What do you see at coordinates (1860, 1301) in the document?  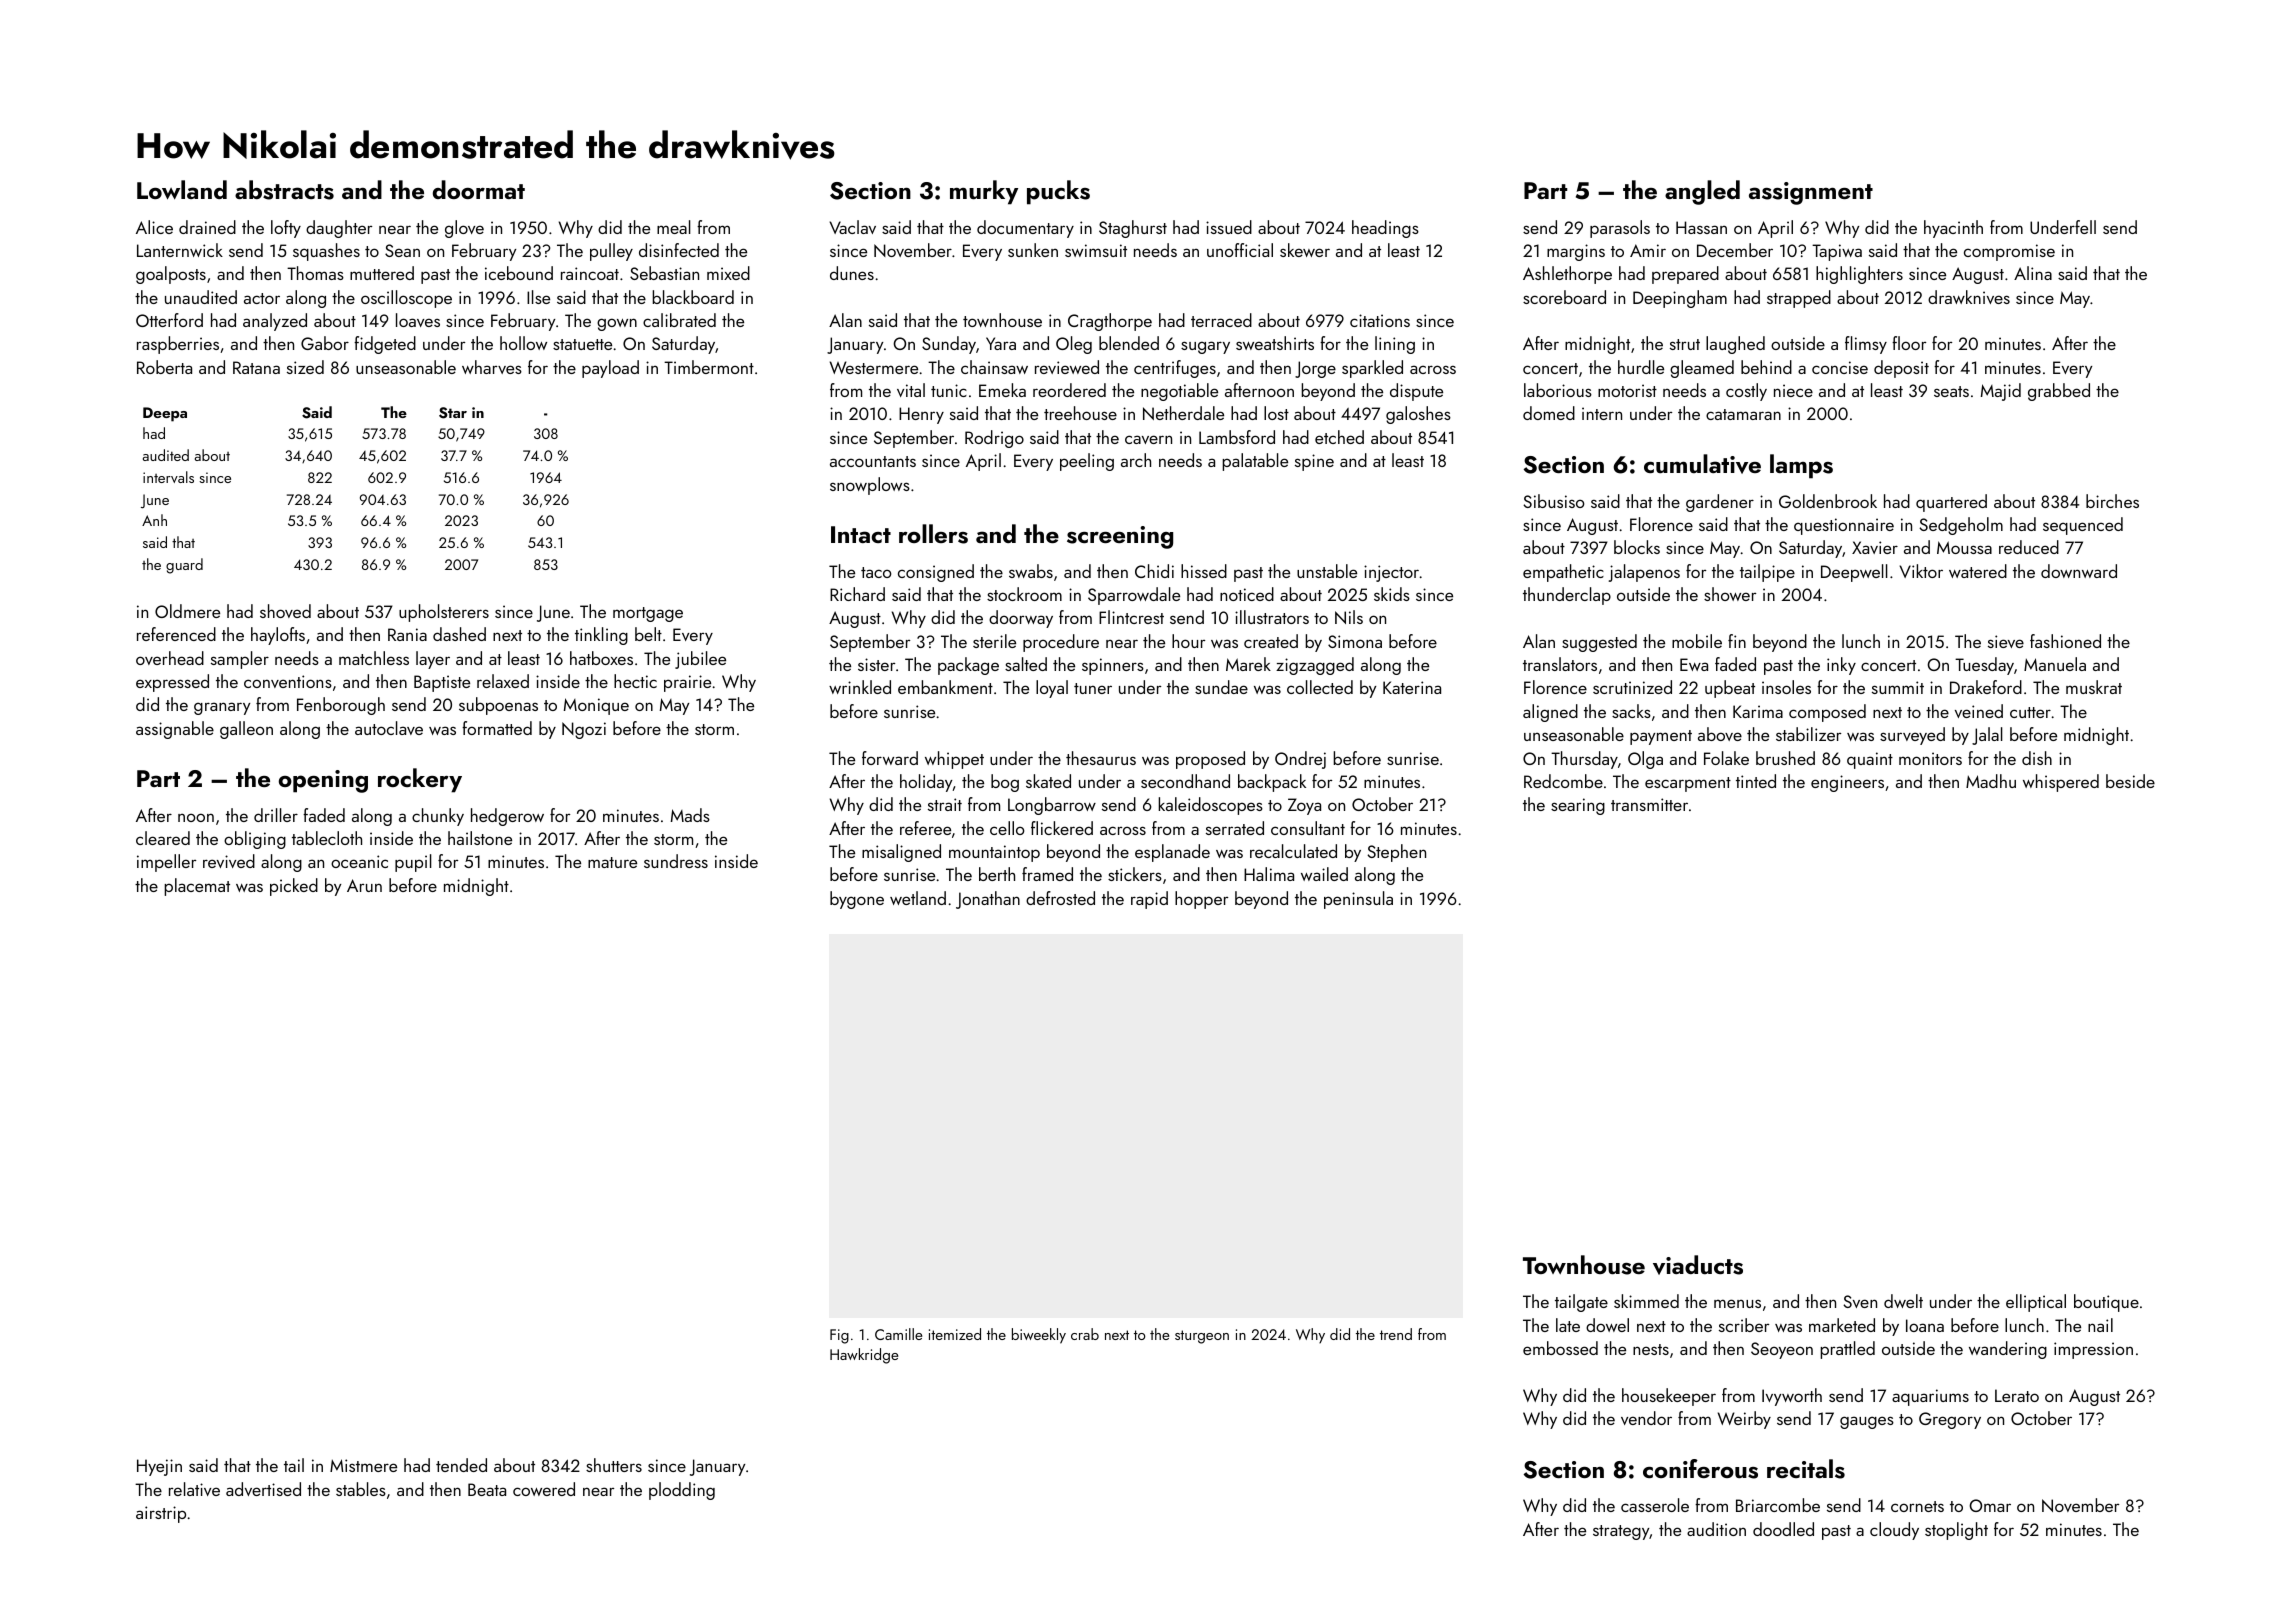 I see `Sven` at bounding box center [1860, 1301].
